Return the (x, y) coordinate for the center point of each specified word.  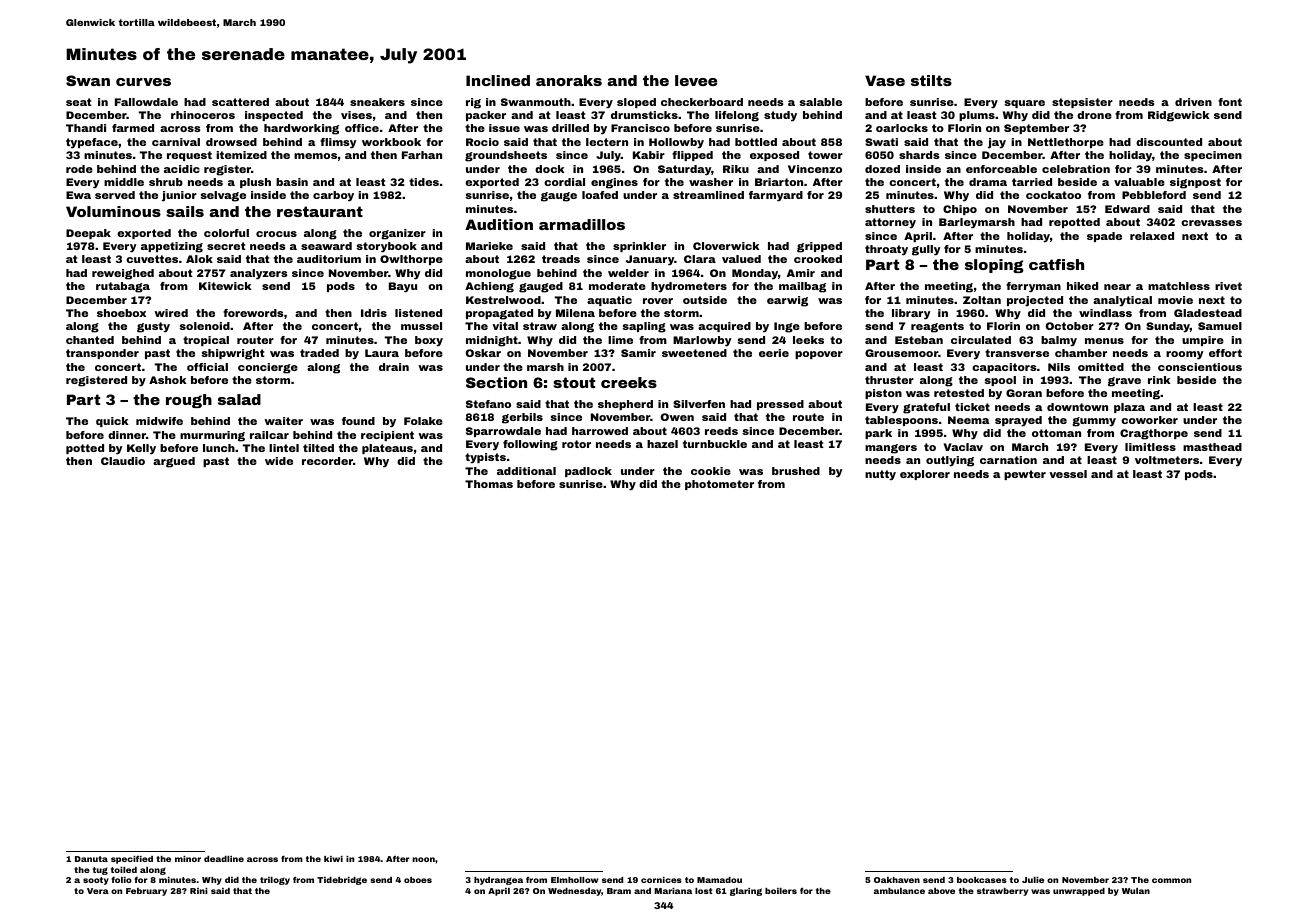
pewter (1025, 475)
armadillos (582, 224)
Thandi (86, 128)
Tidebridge (342, 881)
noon (424, 859)
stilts (931, 80)
